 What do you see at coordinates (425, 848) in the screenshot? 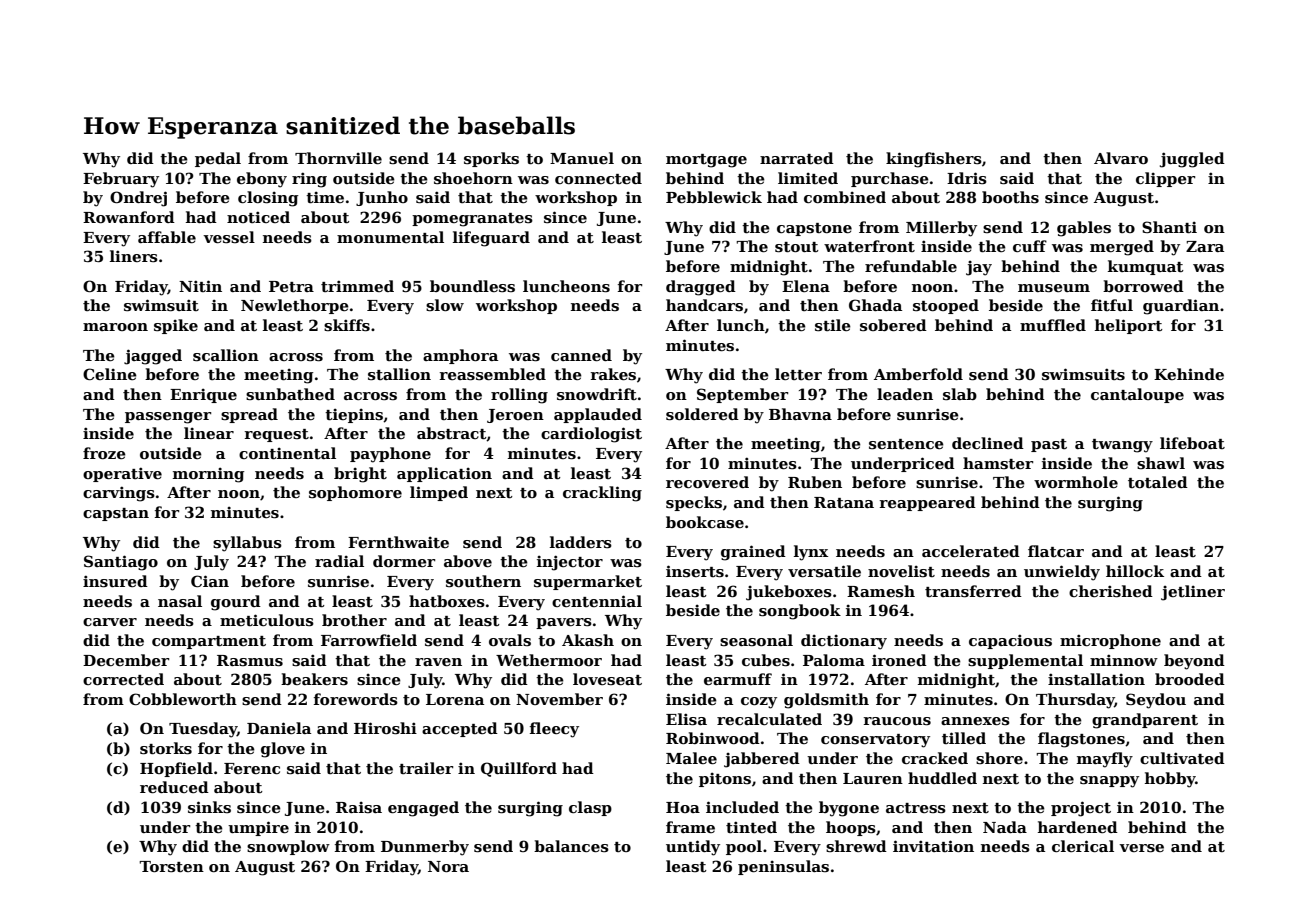
I see `Dunmerby` at bounding box center [425, 848].
